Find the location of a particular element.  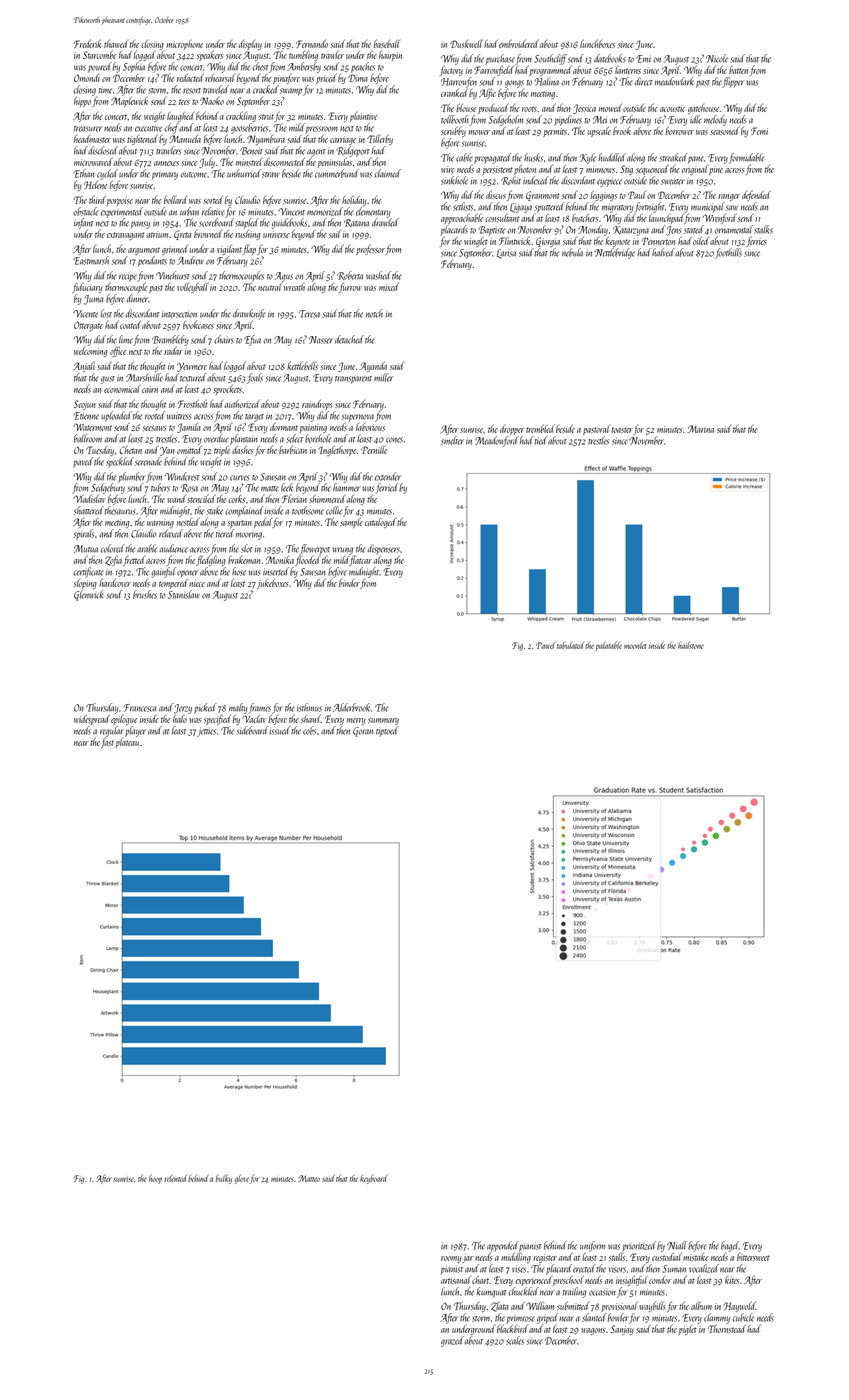

piglet is located at coordinates (688, 1330).
